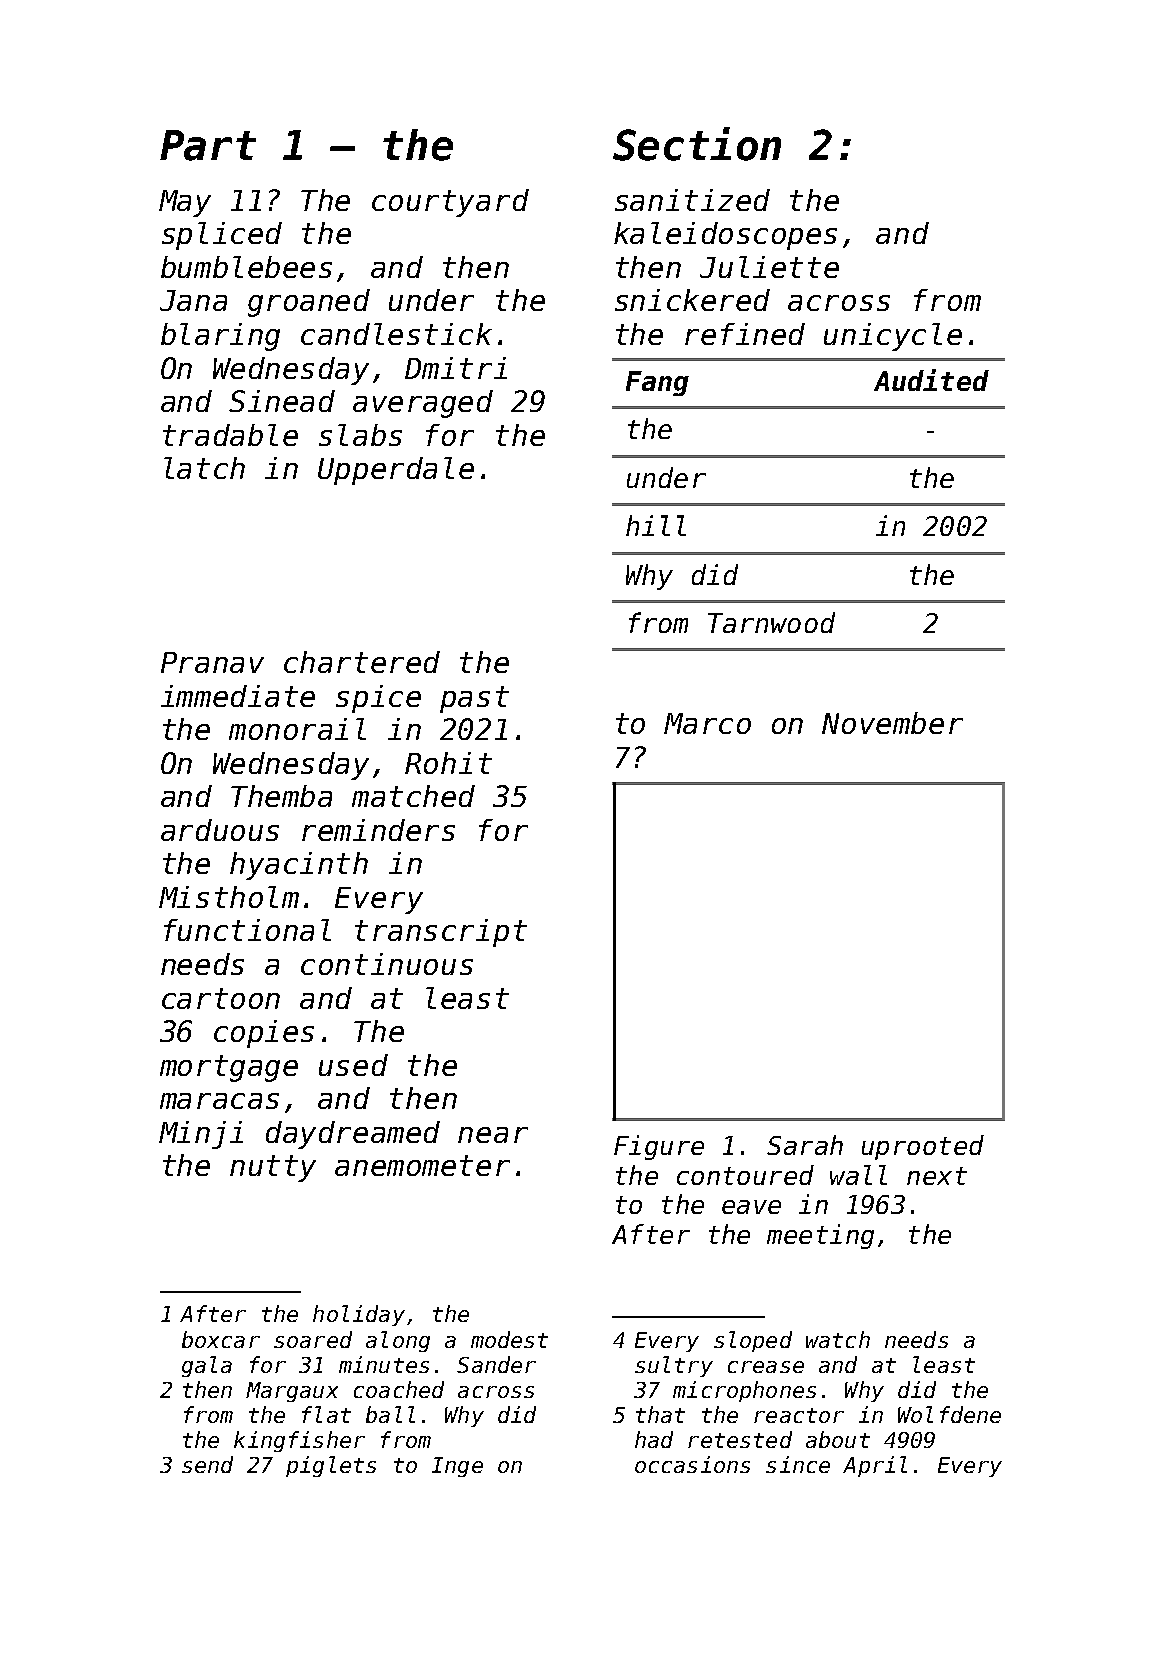 Image resolution: width=1165 pixels, height=1654 pixels. Describe the element at coordinates (238, 696) in the screenshot. I see `immediate` at that location.
